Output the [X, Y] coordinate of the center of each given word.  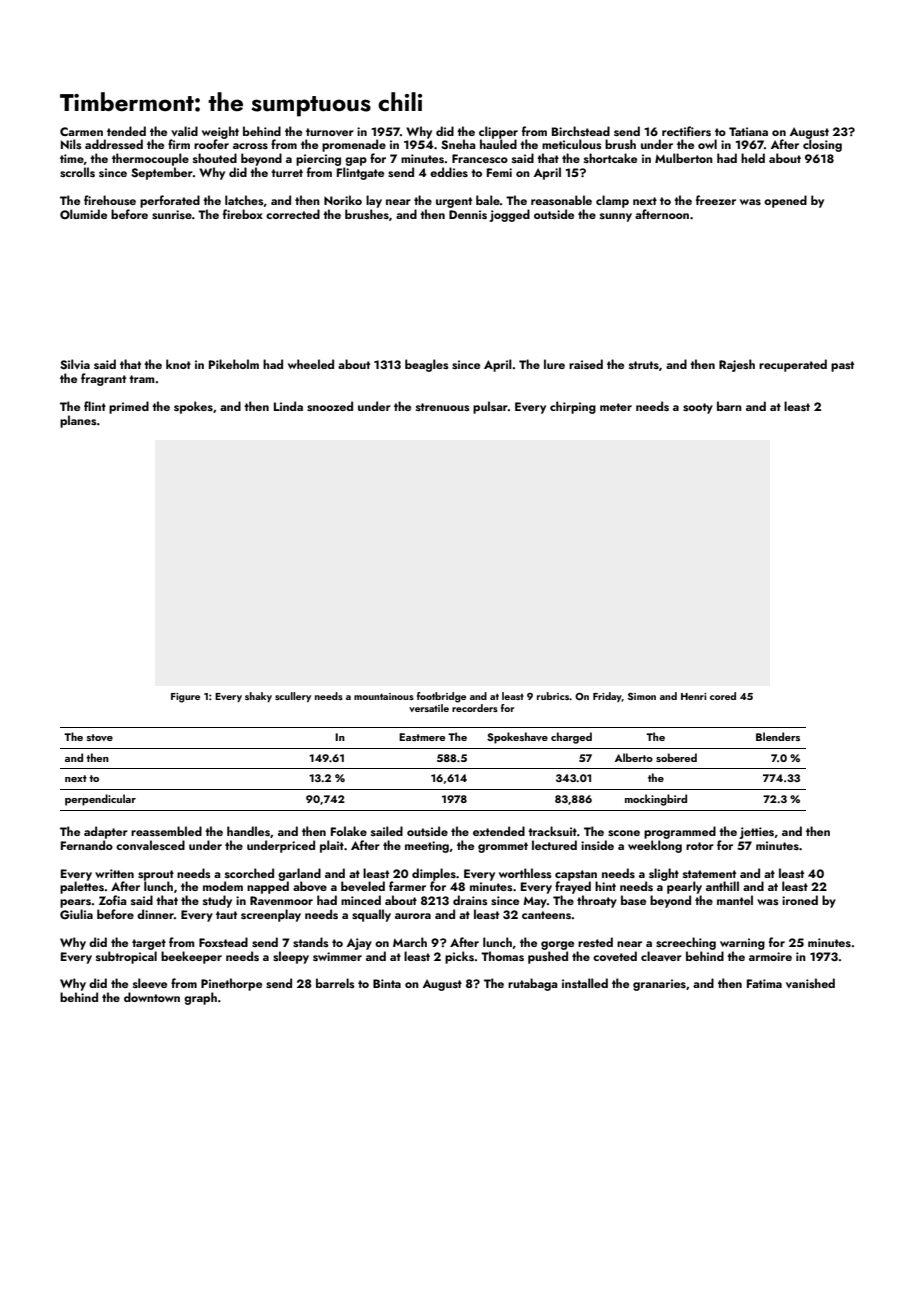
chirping [573, 407]
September [162, 173]
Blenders [778, 736]
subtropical [126, 957]
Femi [499, 172]
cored [723, 696]
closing [822, 145]
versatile [429, 708]
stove [100, 737]
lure [554, 364]
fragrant [103, 379]
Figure [185, 698]
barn [729, 406]
